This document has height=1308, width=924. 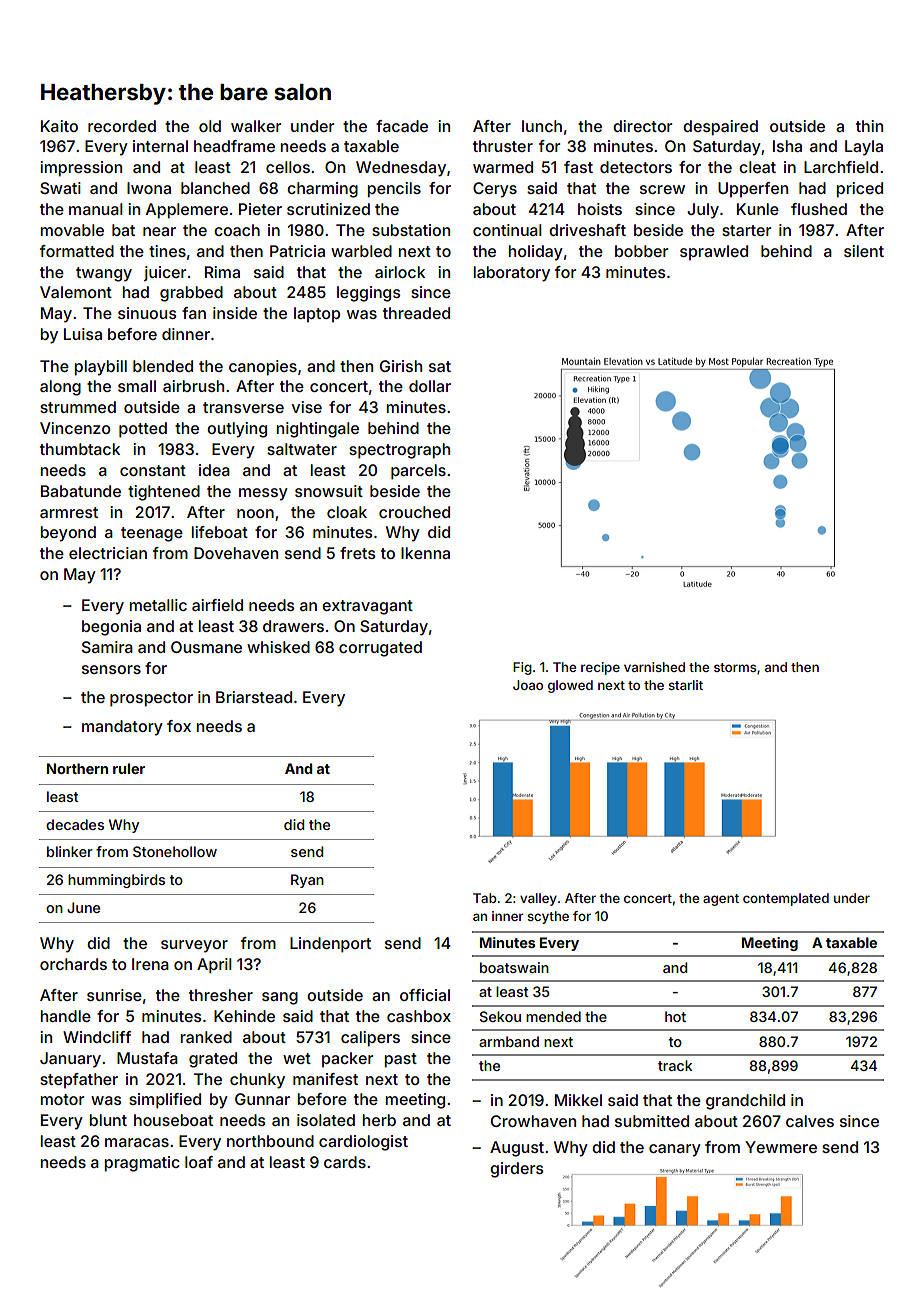 I want to click on juicer, so click(x=165, y=273).
